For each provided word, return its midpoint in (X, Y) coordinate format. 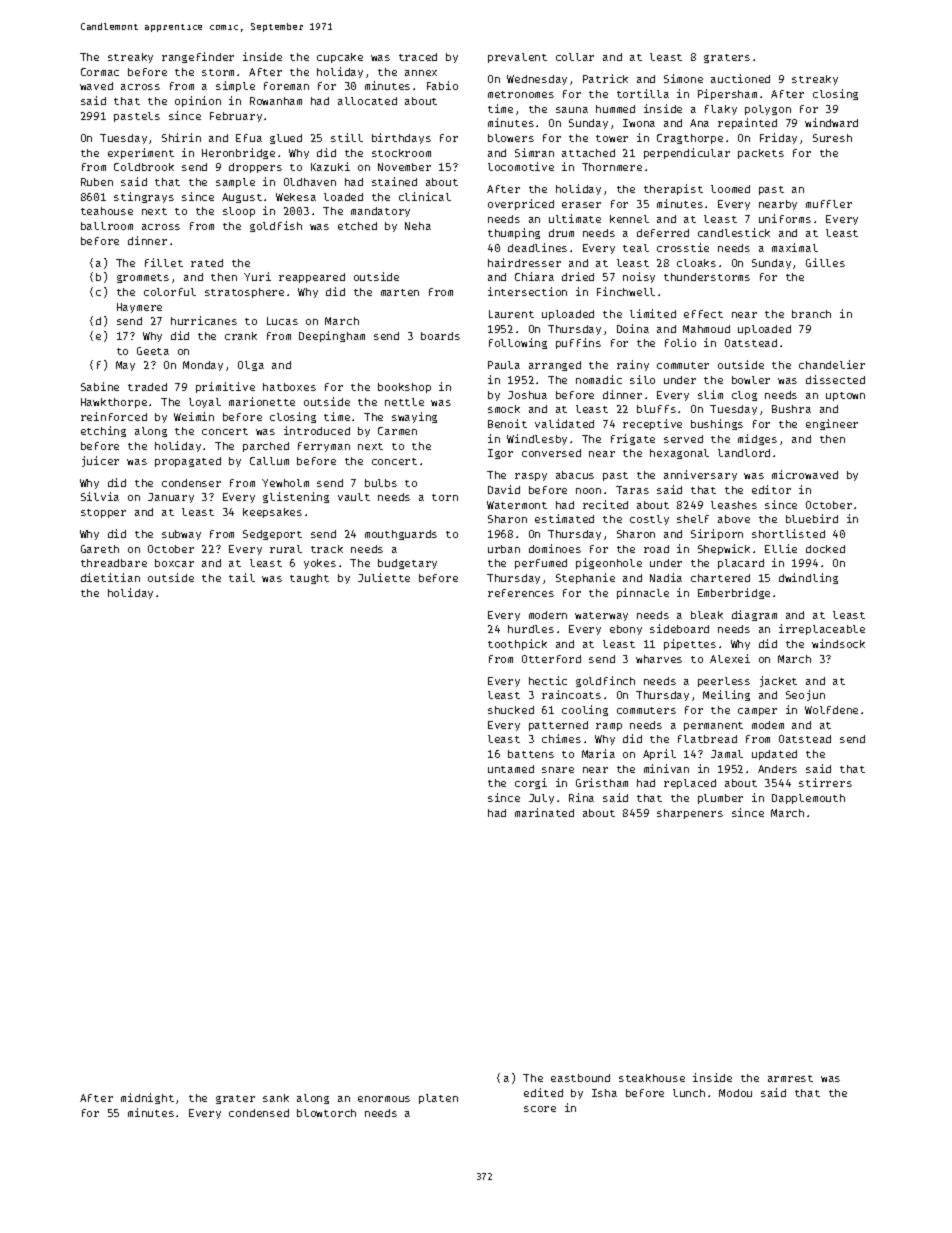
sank (276, 1098)
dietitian (110, 577)
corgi (531, 783)
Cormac (100, 72)
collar (575, 57)
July (541, 799)
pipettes (690, 644)
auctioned (740, 78)
